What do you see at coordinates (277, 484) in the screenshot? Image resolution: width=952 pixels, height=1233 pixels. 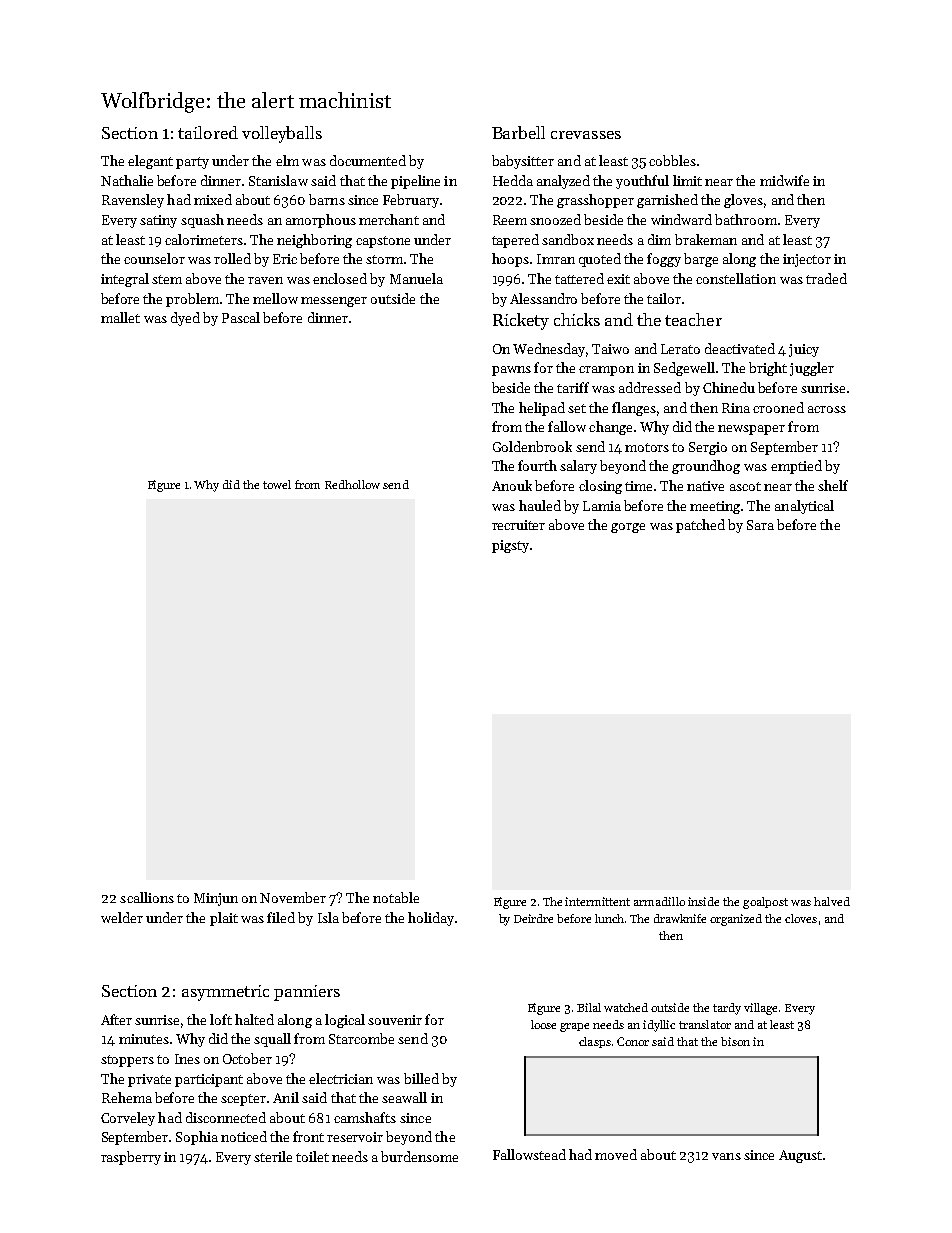 I see `towel` at bounding box center [277, 484].
